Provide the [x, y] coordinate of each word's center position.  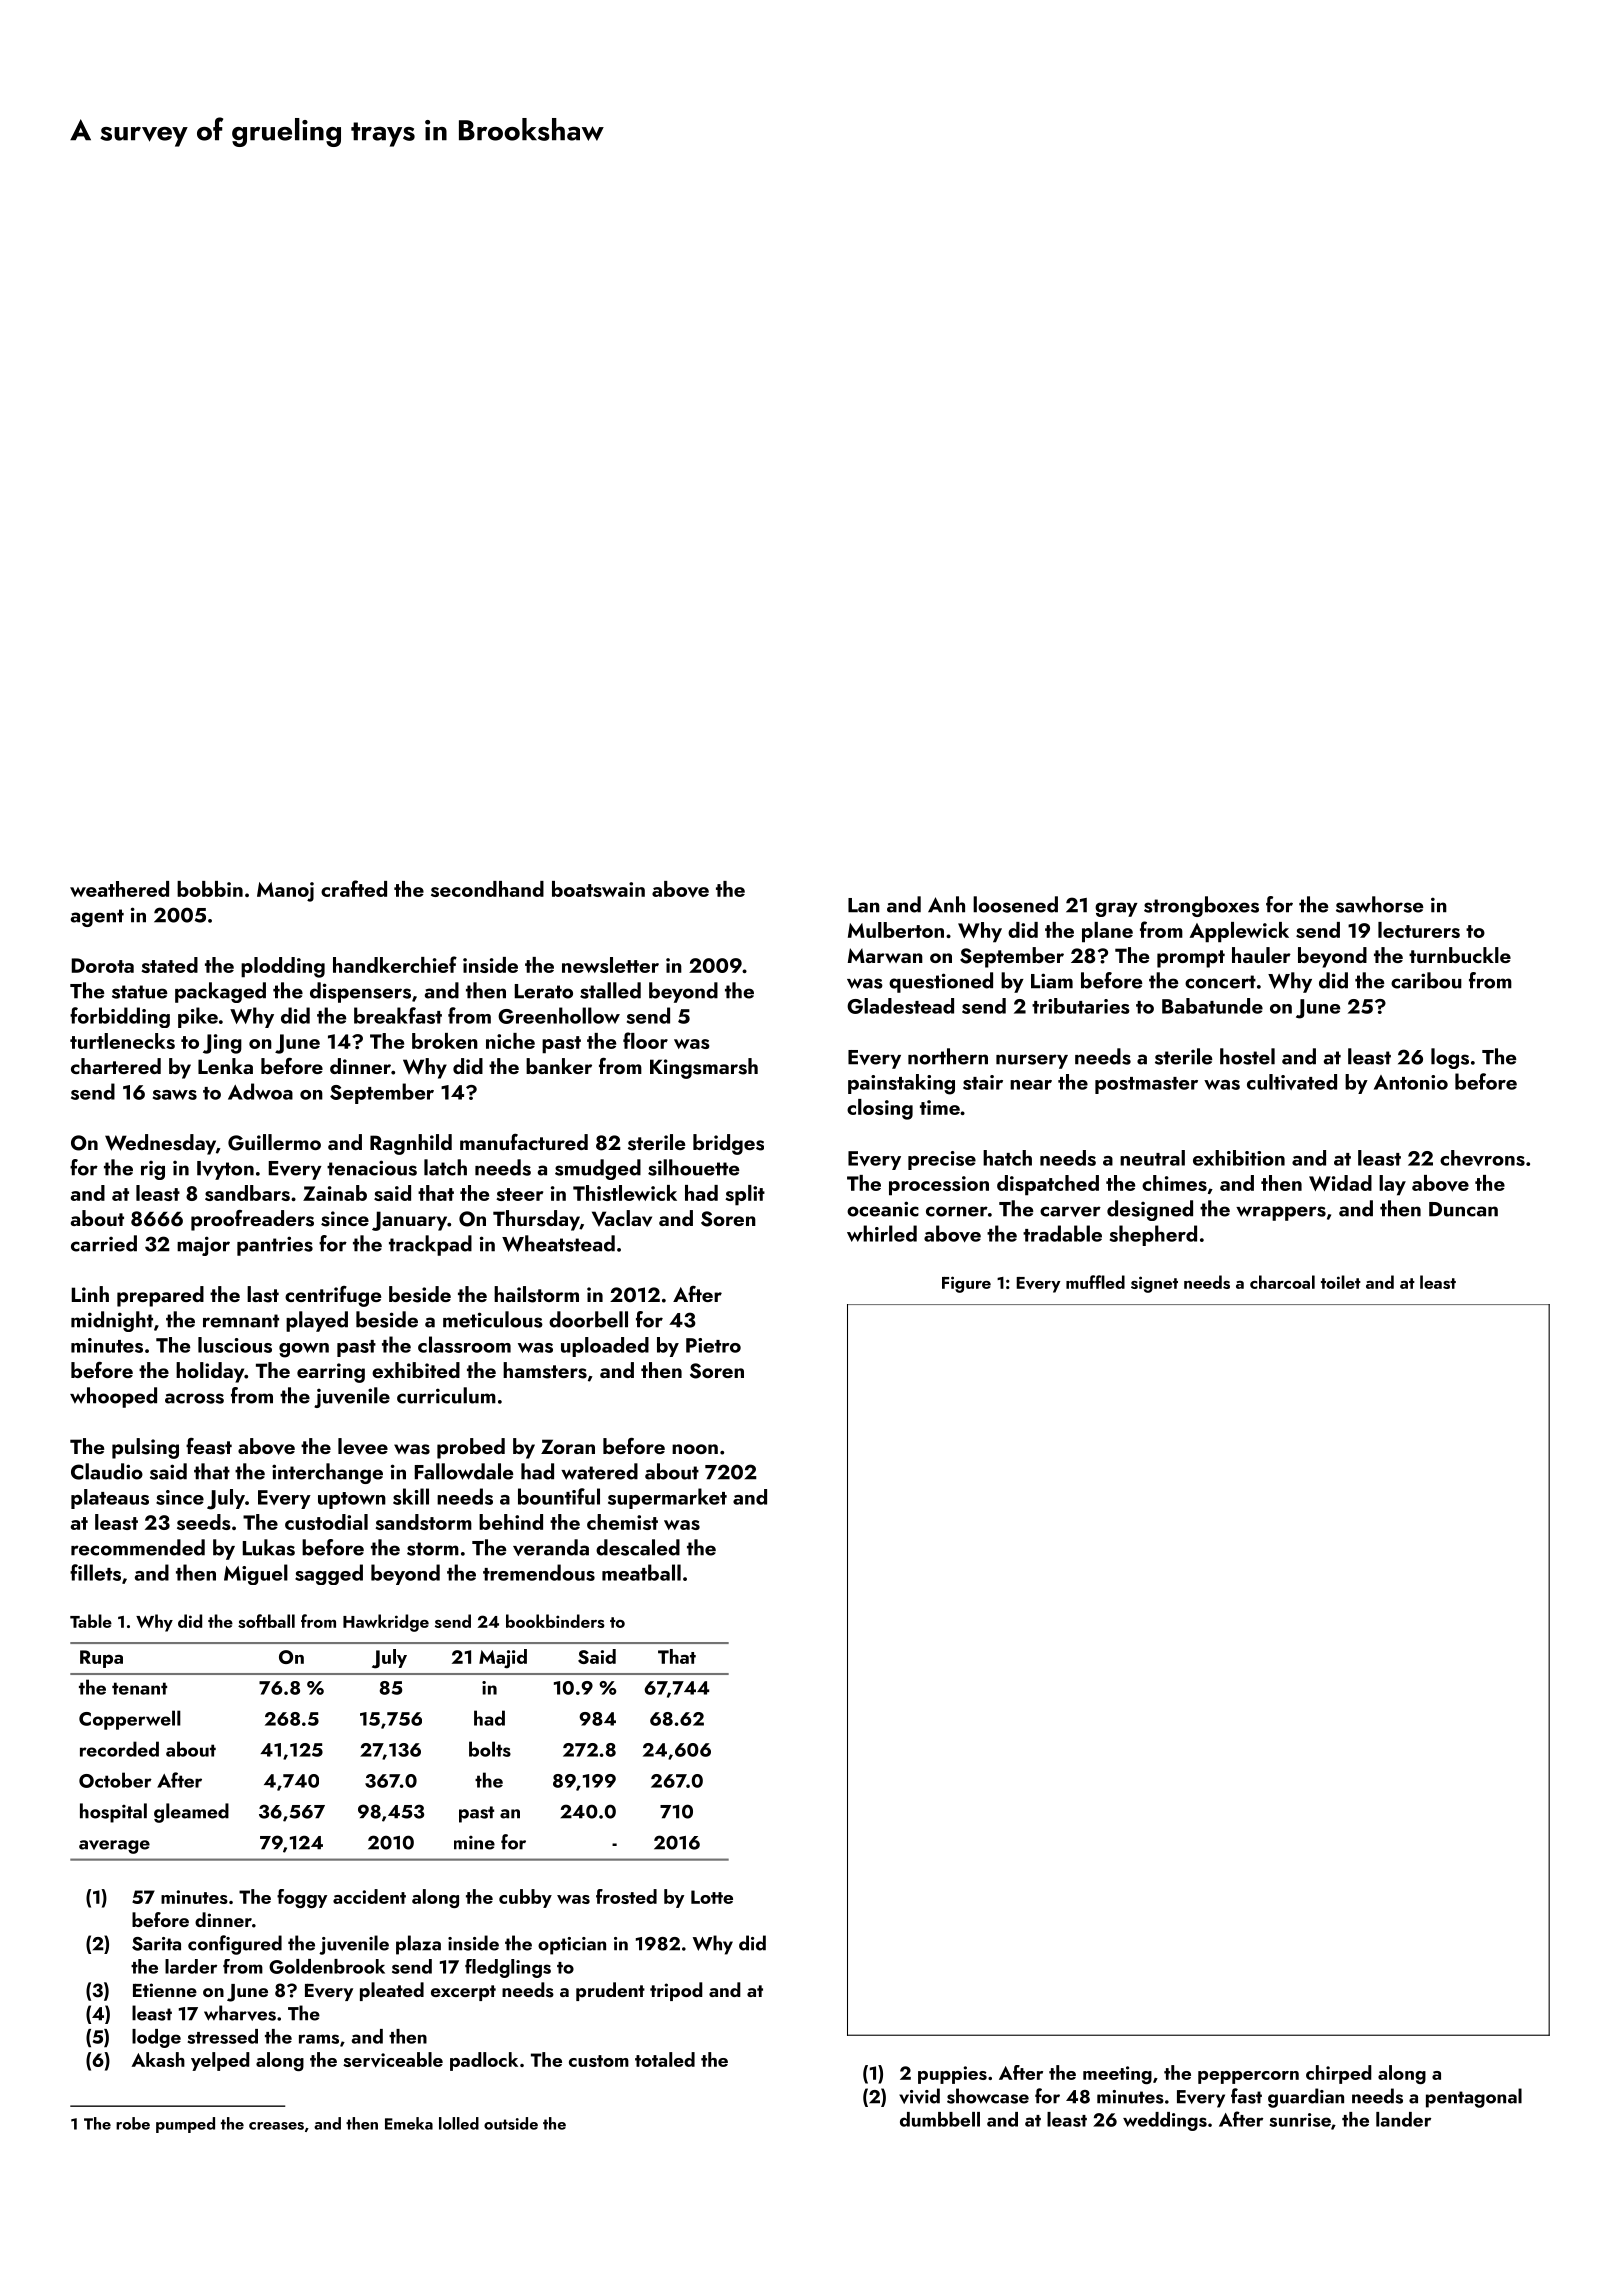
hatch [1007, 1158]
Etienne [165, 1990]
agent [97, 918]
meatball [641, 1572]
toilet [1341, 1282]
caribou [1426, 980]
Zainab [335, 1193]
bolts [490, 1749]
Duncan [1463, 1209]
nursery [1032, 1061]
